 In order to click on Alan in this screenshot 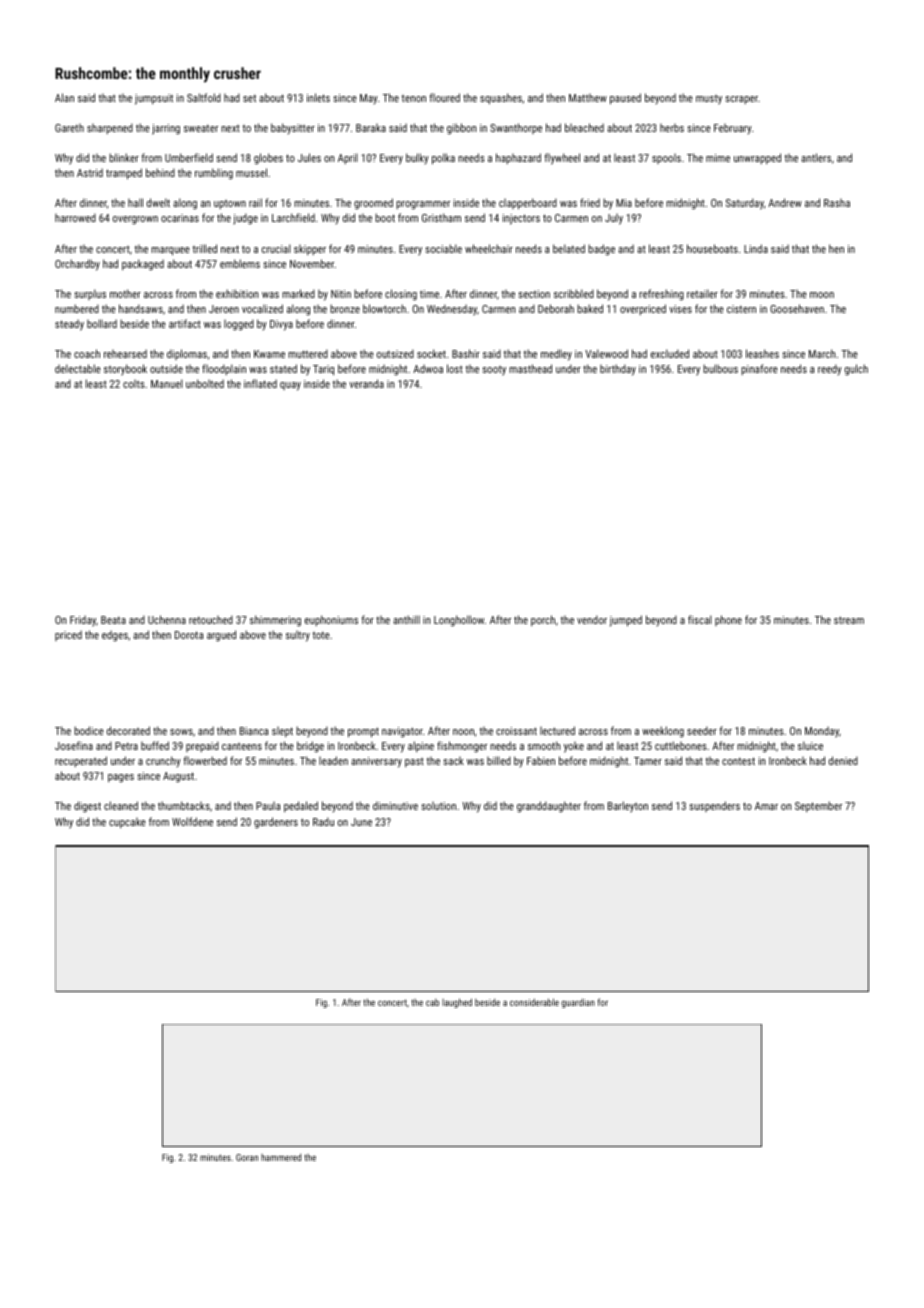, I will do `click(64, 97)`.
